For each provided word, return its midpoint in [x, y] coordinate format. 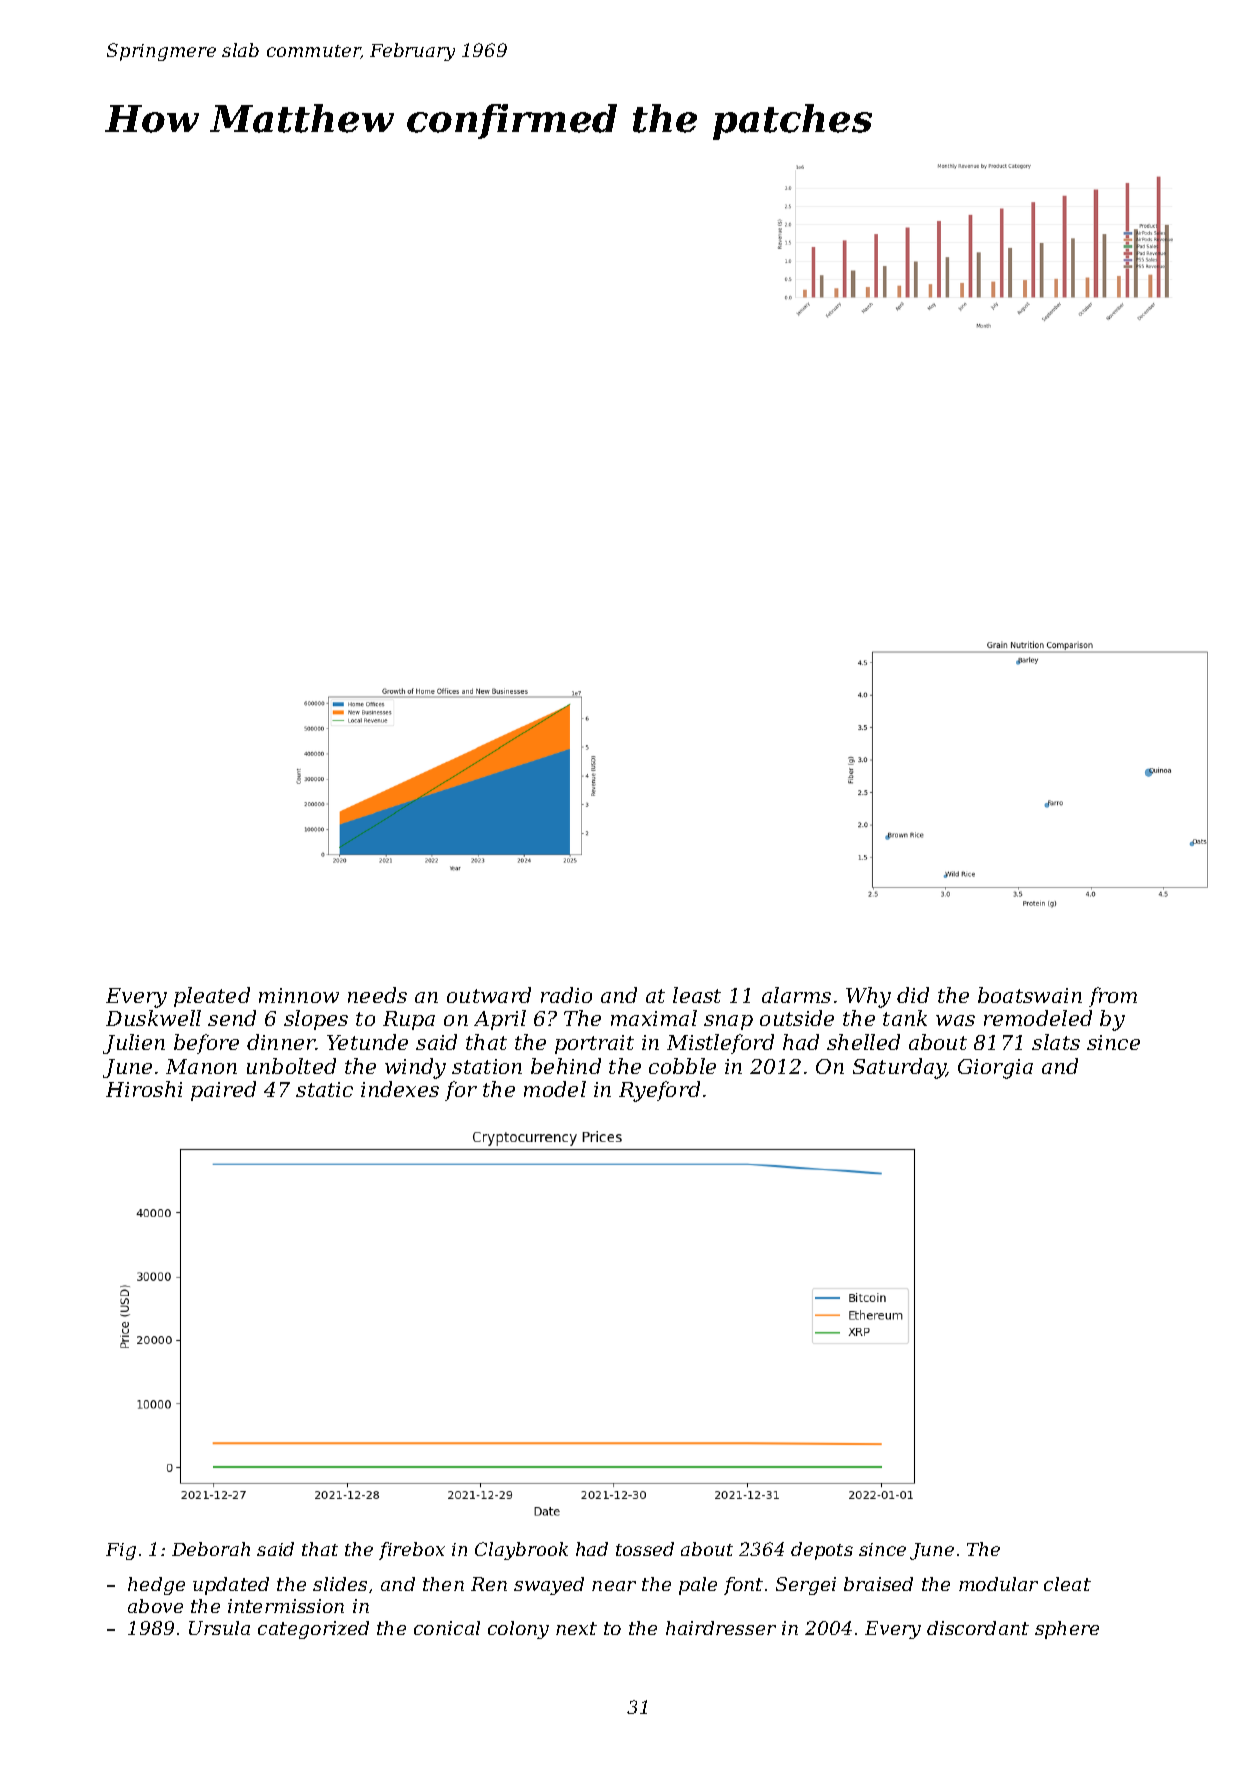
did [913, 995]
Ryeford [659, 1091]
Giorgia [995, 1069]
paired [223, 1091]
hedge [156, 1586]
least [697, 995]
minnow [299, 995]
